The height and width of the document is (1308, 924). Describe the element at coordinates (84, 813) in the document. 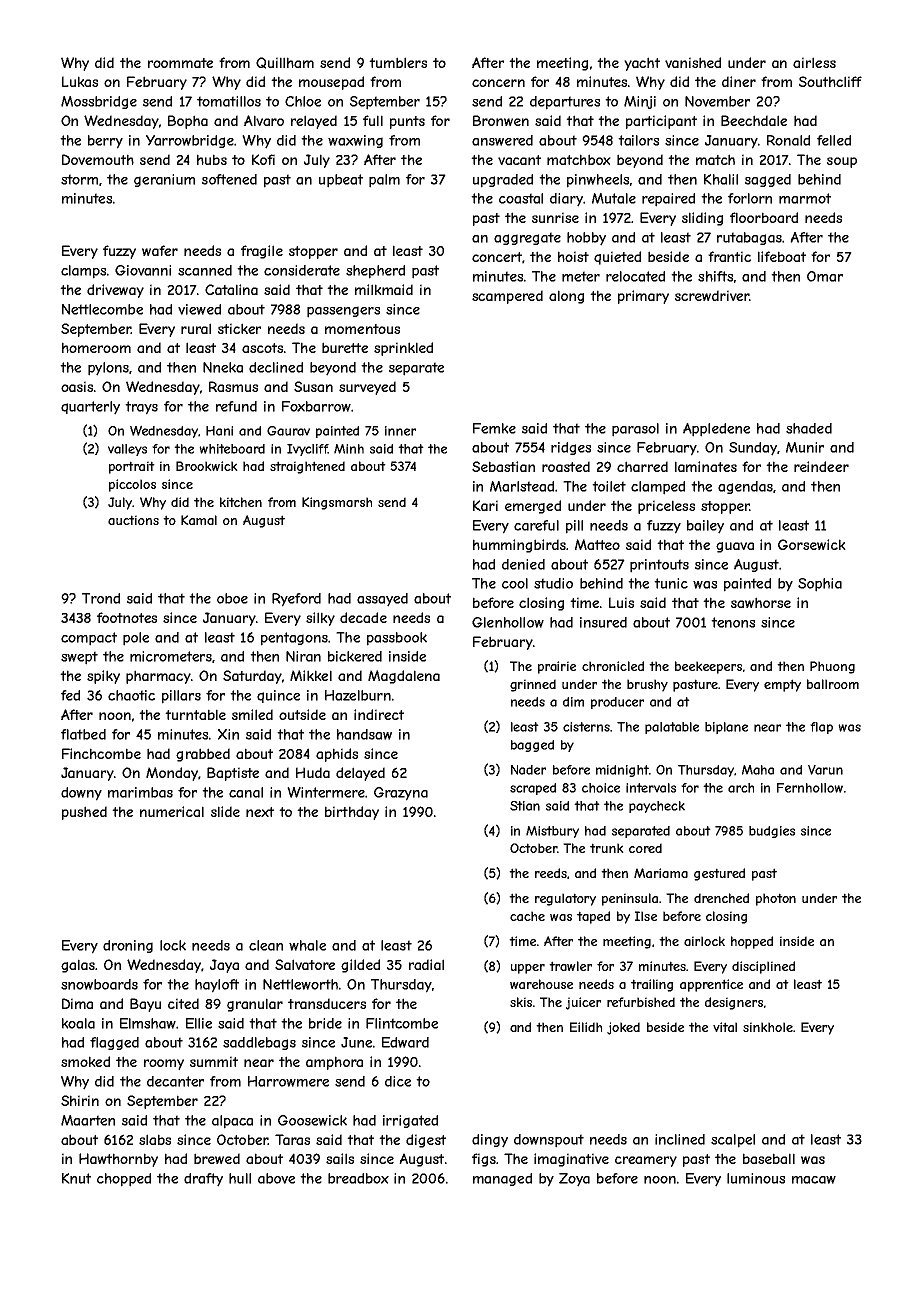

I see `pushed` at that location.
